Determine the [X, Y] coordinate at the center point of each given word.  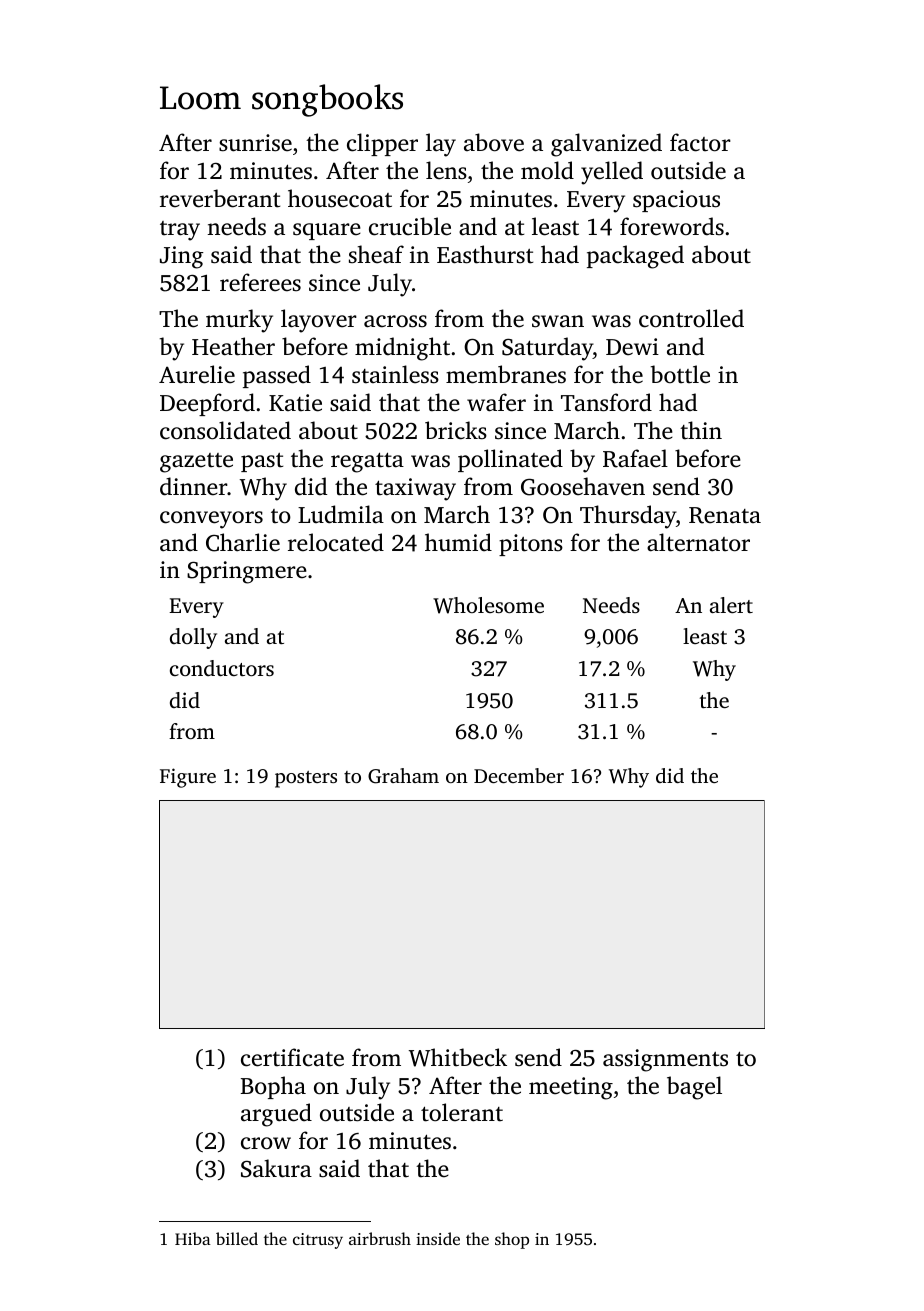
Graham [403, 776]
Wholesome [488, 605]
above [494, 142]
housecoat [340, 198]
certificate [292, 1057]
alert [731, 605]
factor [700, 142]
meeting [571, 1088]
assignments [665, 1060]
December [519, 775]
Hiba [193, 1238]
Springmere [247, 572]
